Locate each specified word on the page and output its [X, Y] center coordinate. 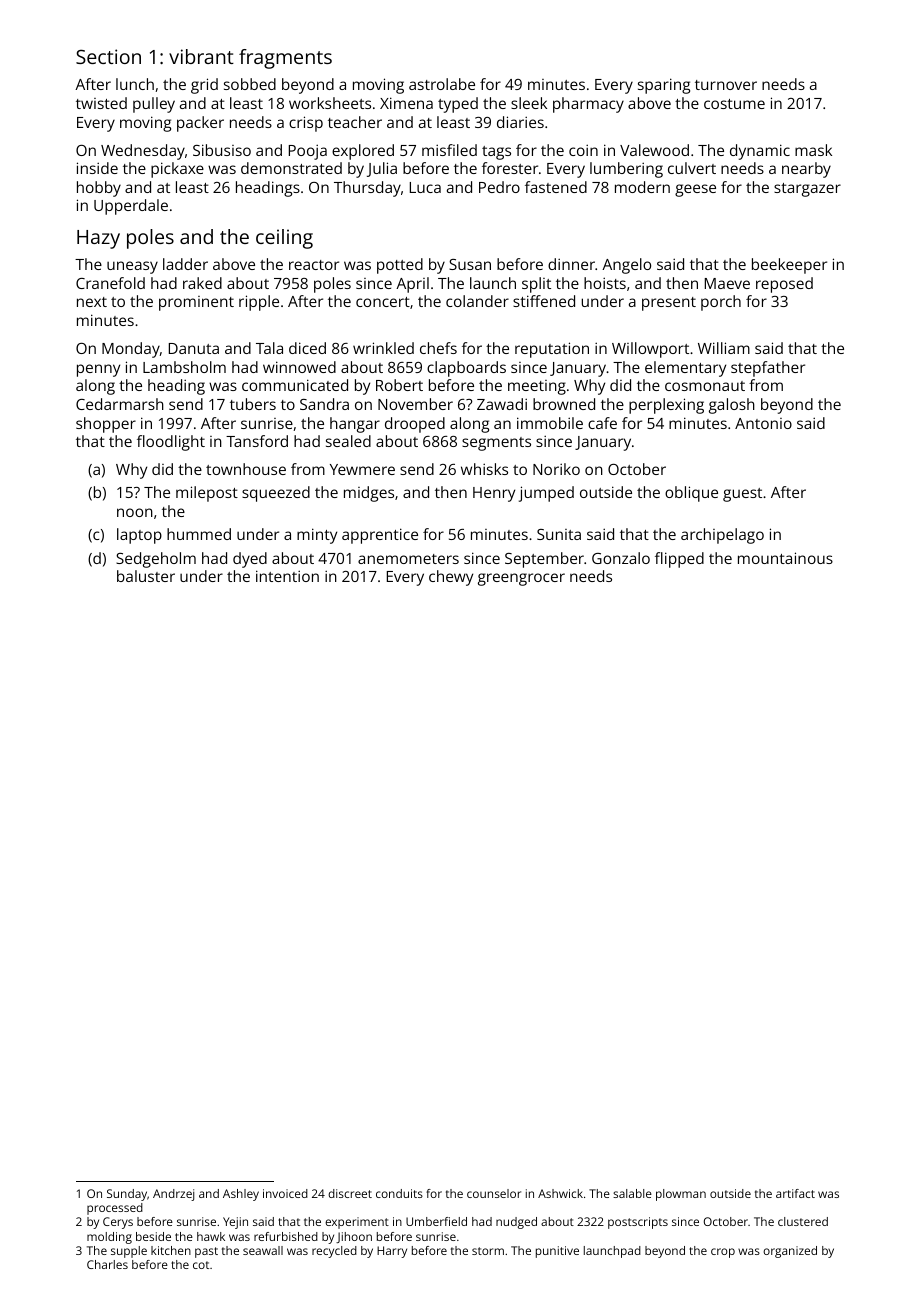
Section [108, 56]
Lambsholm [184, 367]
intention [287, 576]
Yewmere [362, 469]
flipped [679, 560]
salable [632, 1193]
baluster [146, 576]
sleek [529, 103]
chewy [451, 578]
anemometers [408, 559]
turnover [726, 85]
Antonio [763, 423]
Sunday [127, 1195]
